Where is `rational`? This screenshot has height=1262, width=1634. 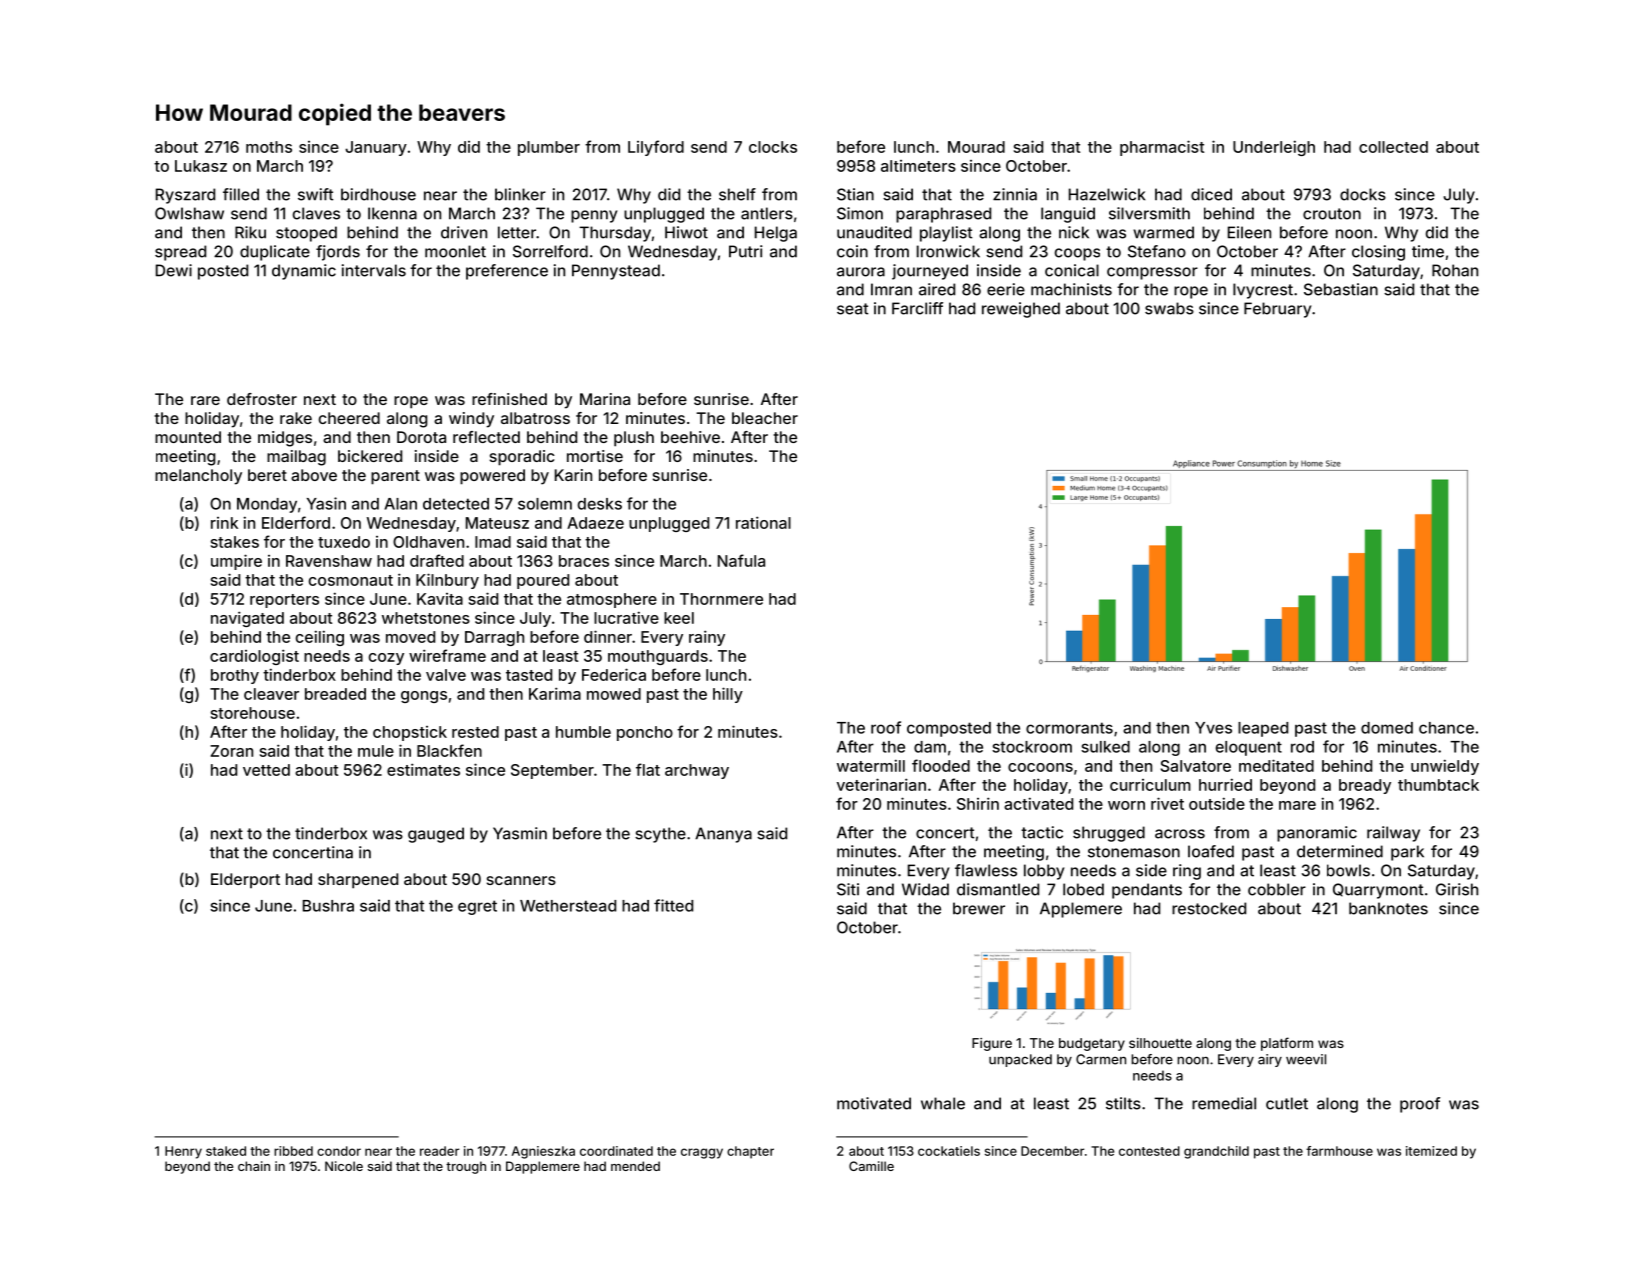
rational is located at coordinates (763, 522).
